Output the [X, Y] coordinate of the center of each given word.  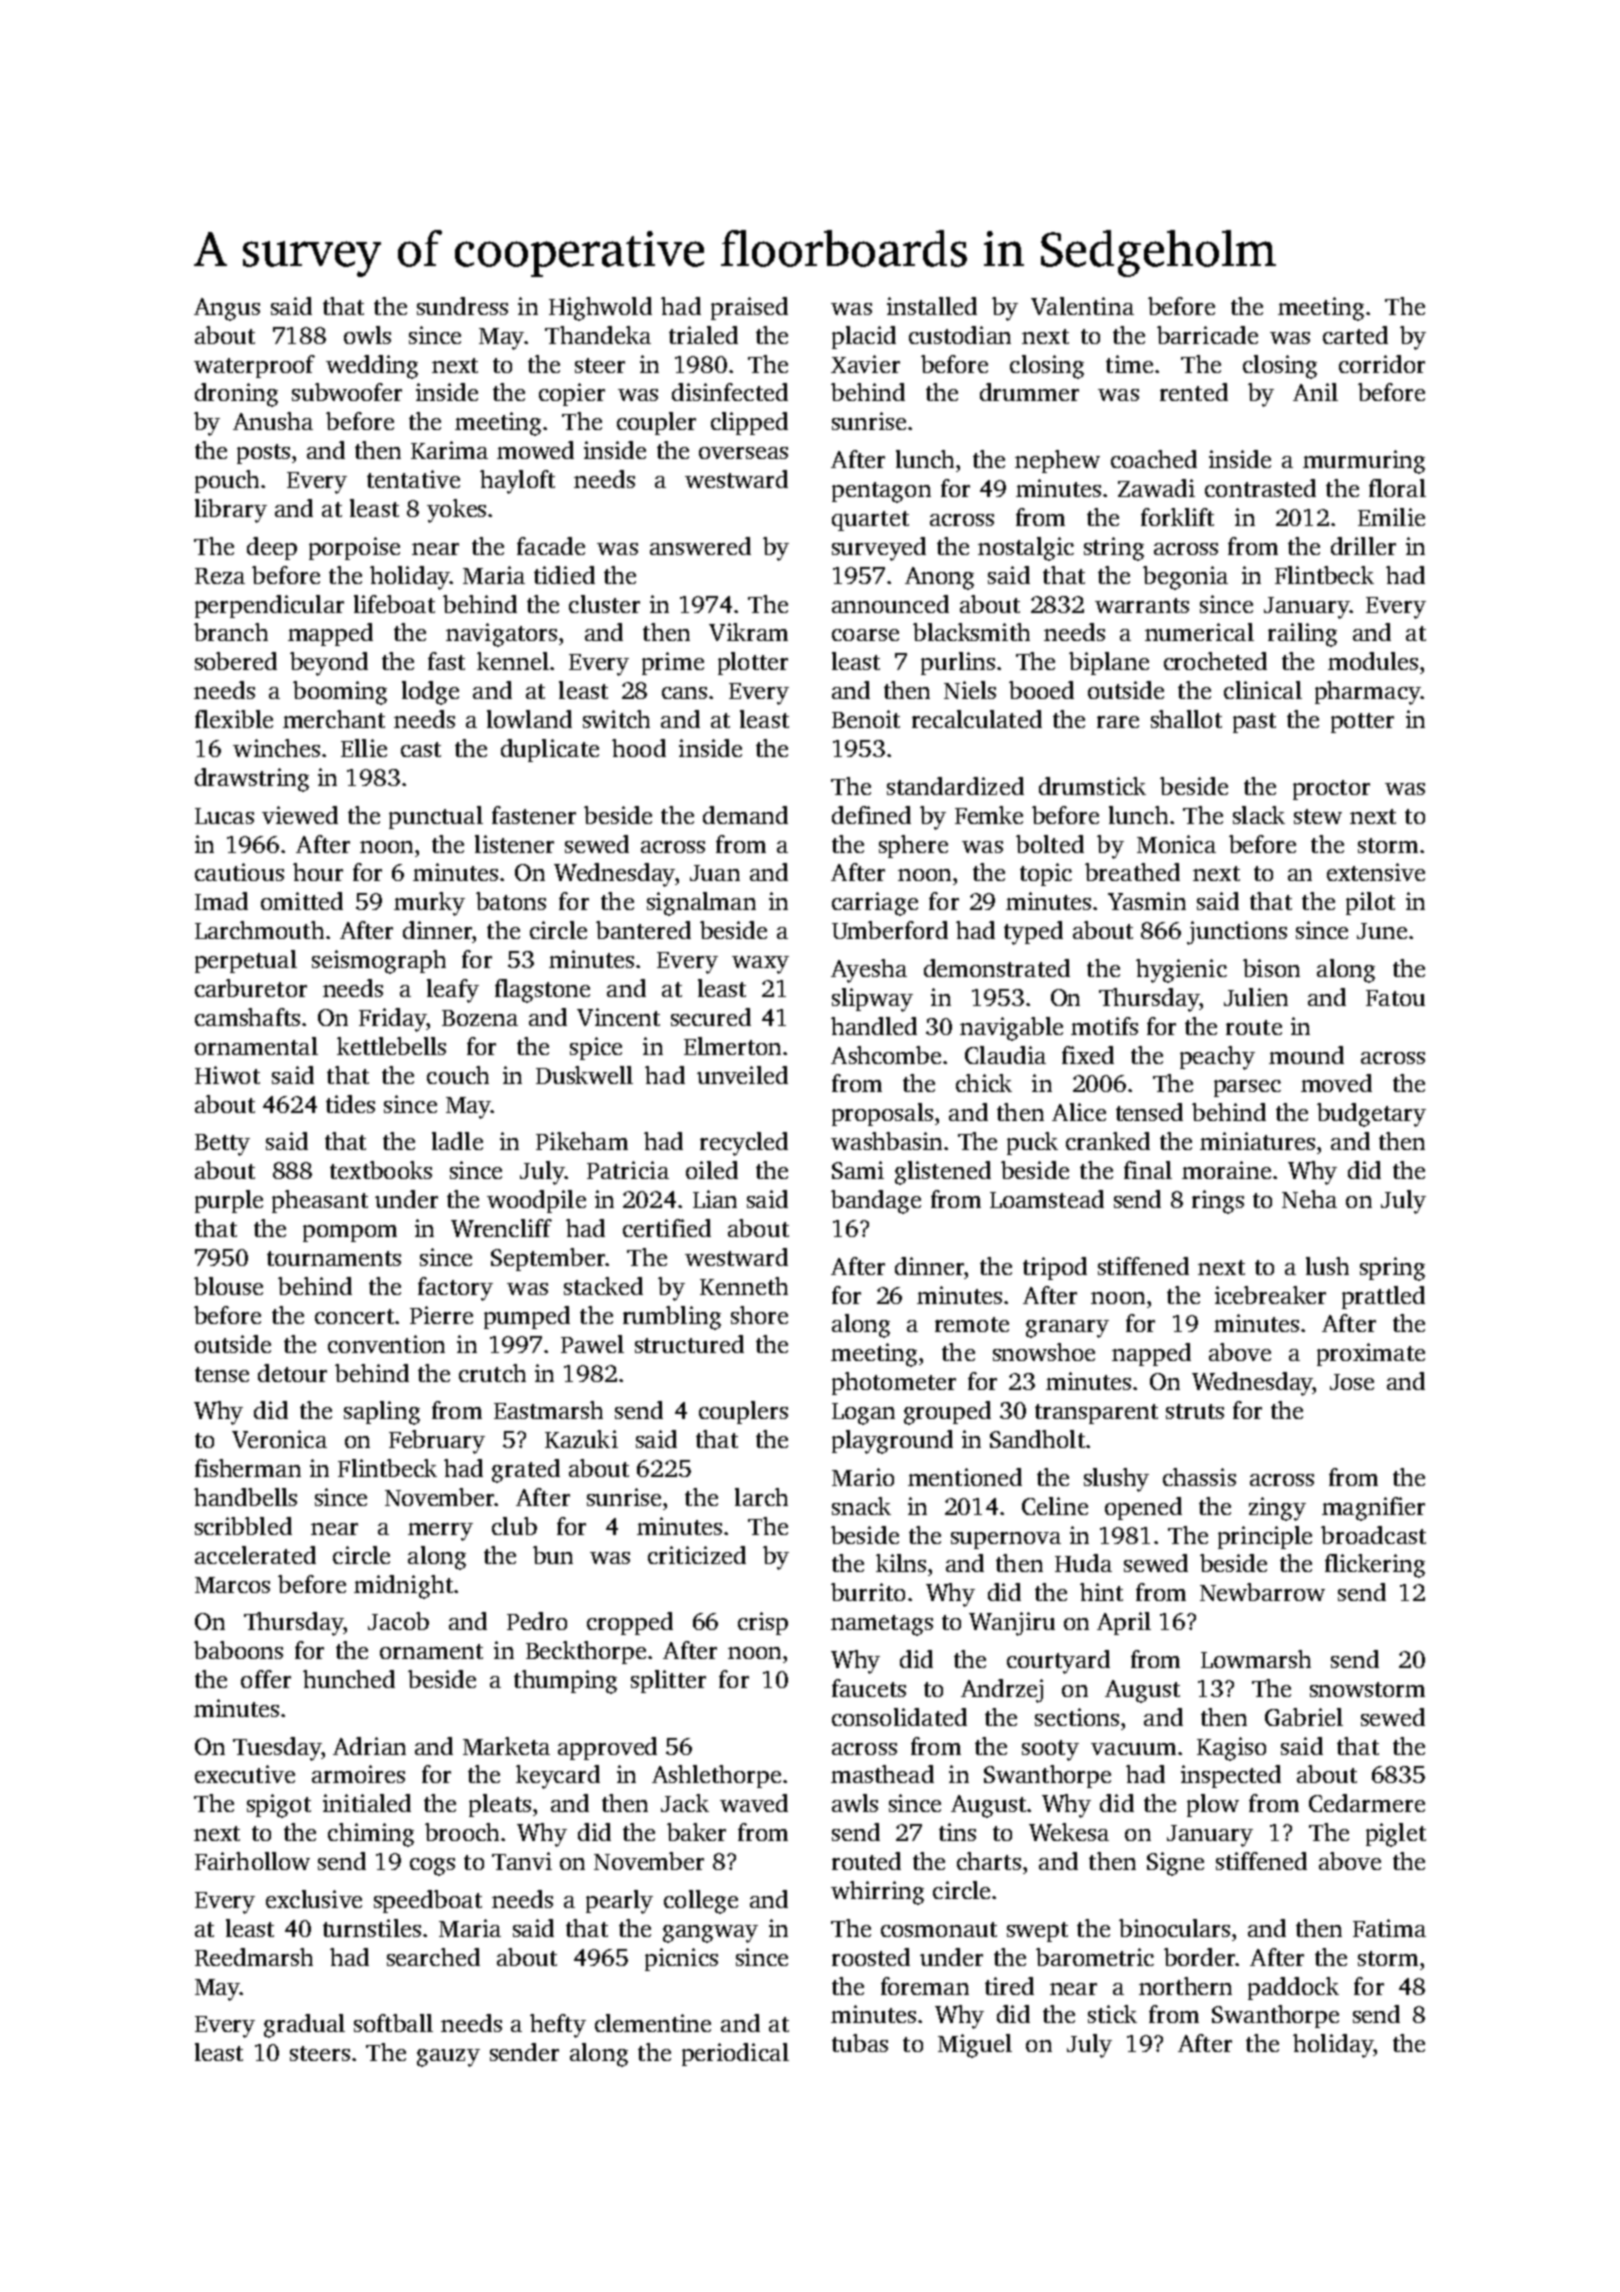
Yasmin [1147, 901]
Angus [227, 309]
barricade [1207, 335]
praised [749, 308]
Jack [685, 1803]
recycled [744, 1144]
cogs [432, 1867]
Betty [222, 1145]
